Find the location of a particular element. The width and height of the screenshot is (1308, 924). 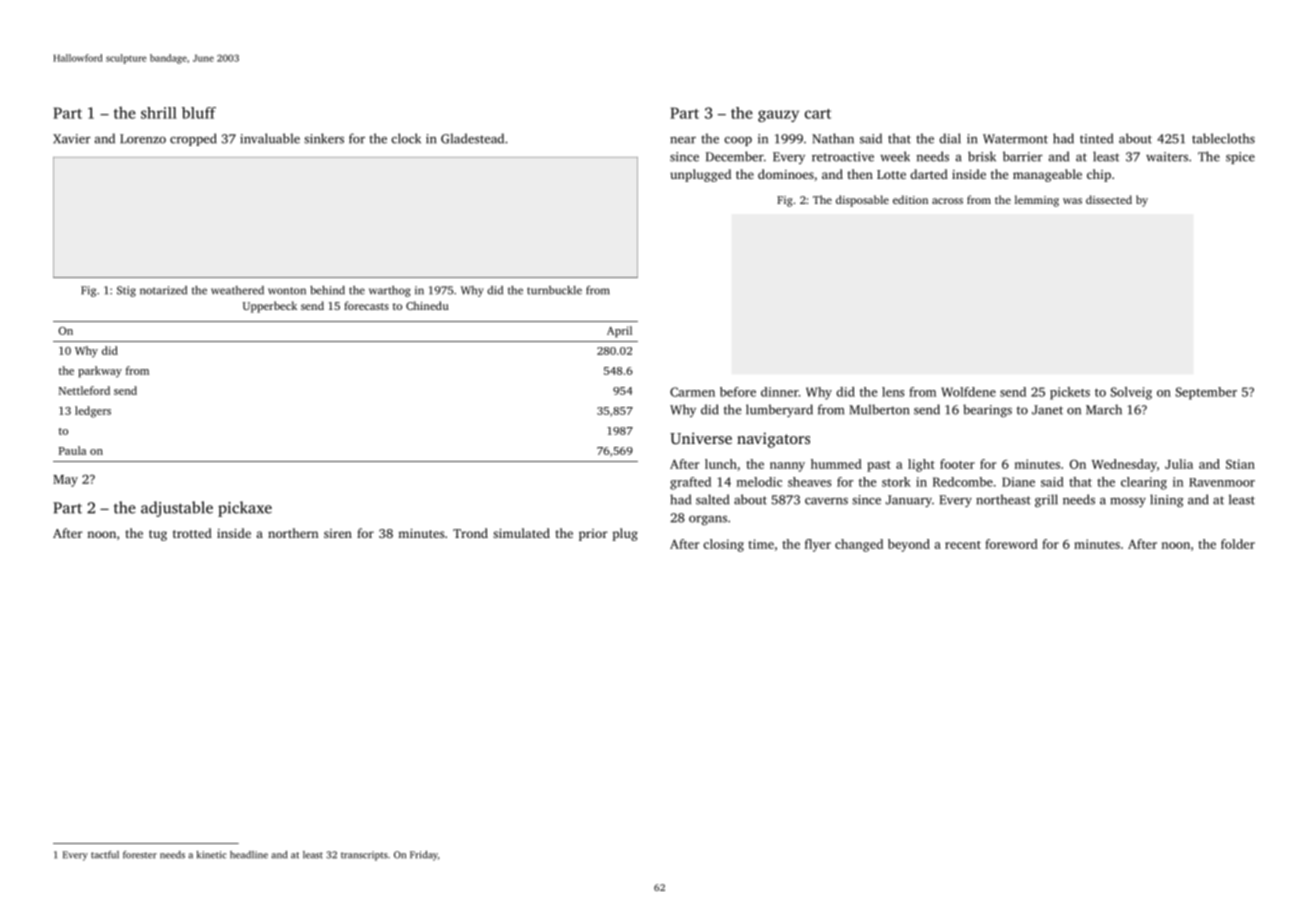

northern is located at coordinates (293, 533).
